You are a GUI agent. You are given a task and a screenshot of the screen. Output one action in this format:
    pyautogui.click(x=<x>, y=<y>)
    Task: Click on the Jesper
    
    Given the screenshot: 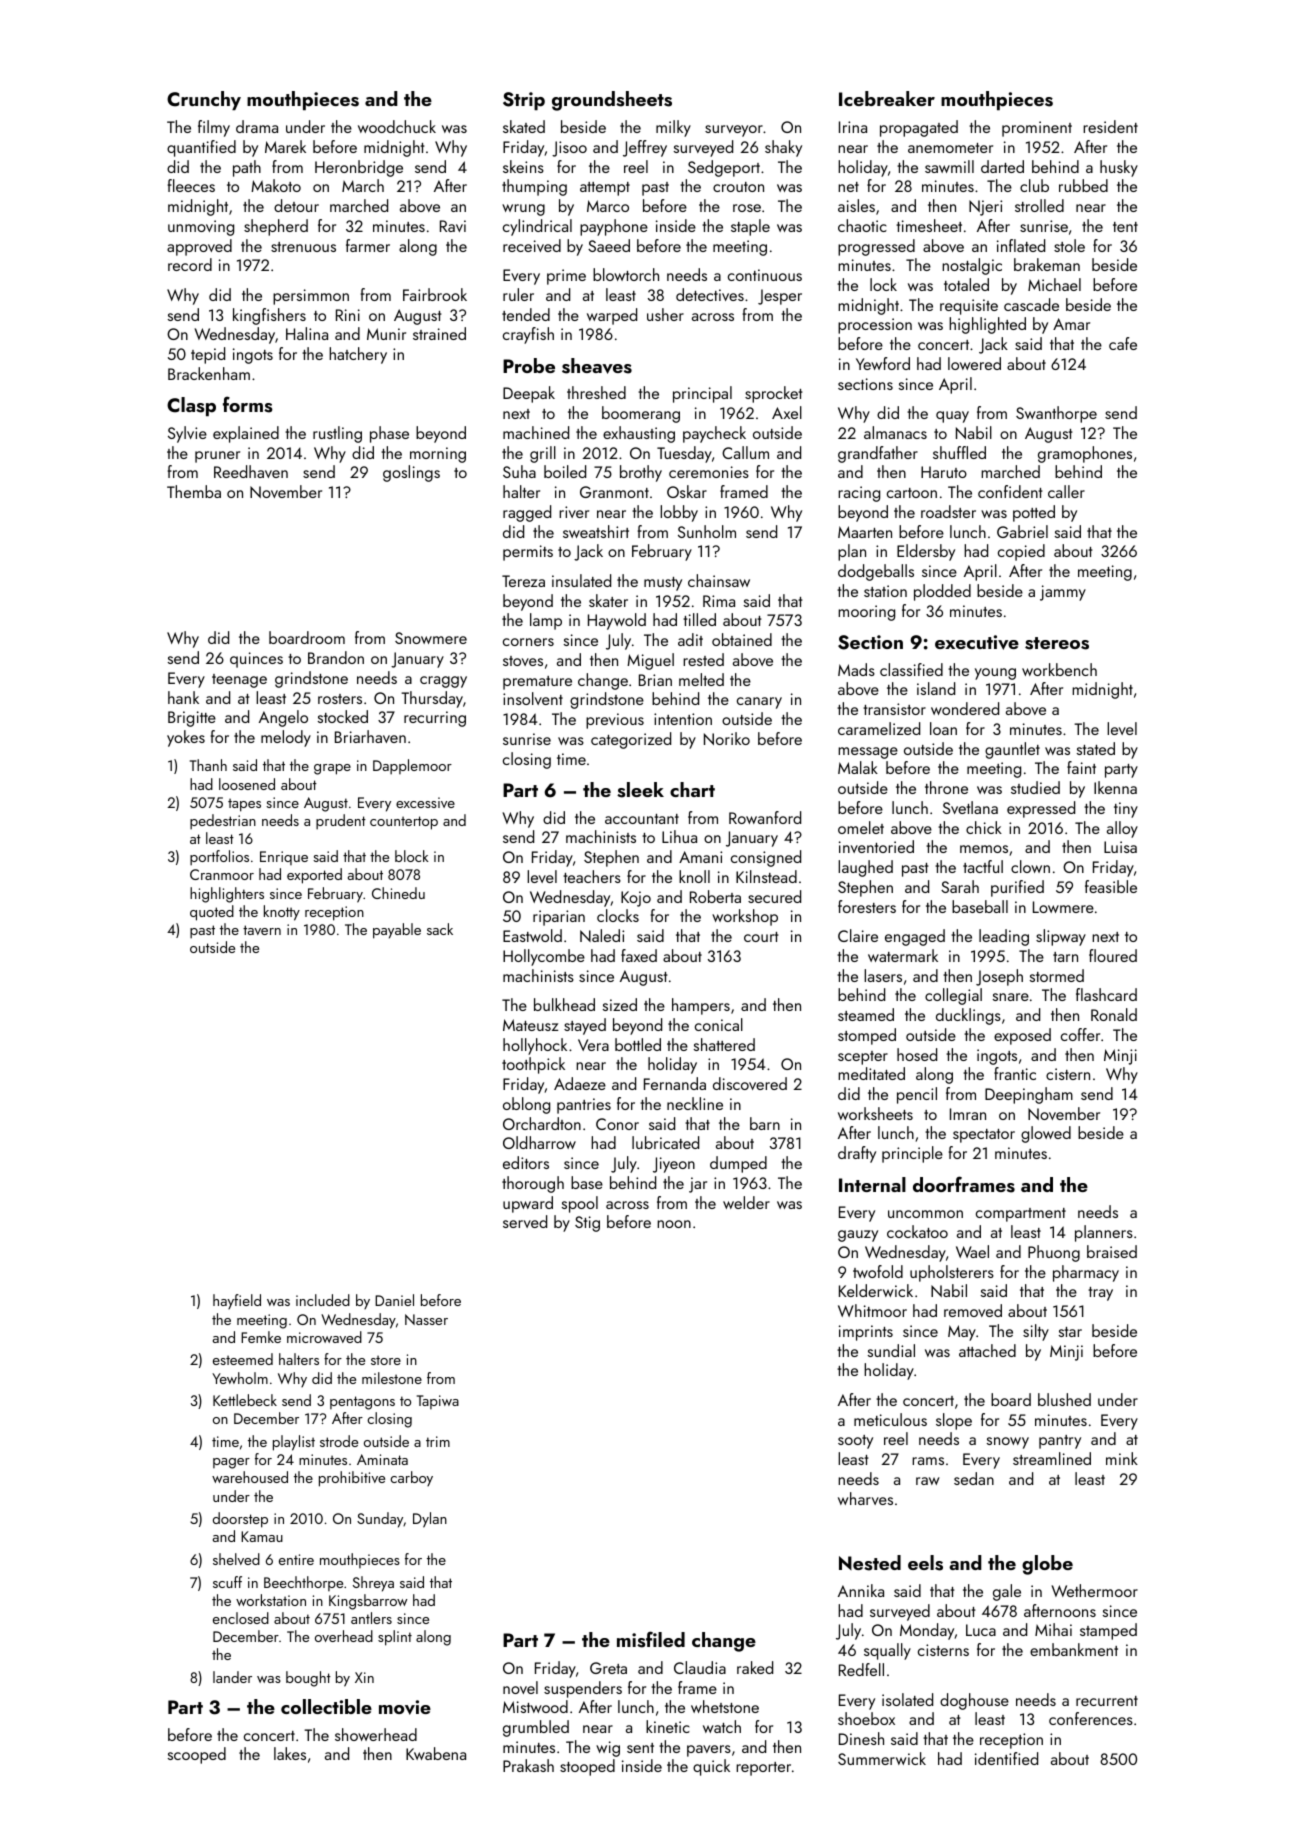 What is the action you would take?
    pyautogui.click(x=780, y=297)
